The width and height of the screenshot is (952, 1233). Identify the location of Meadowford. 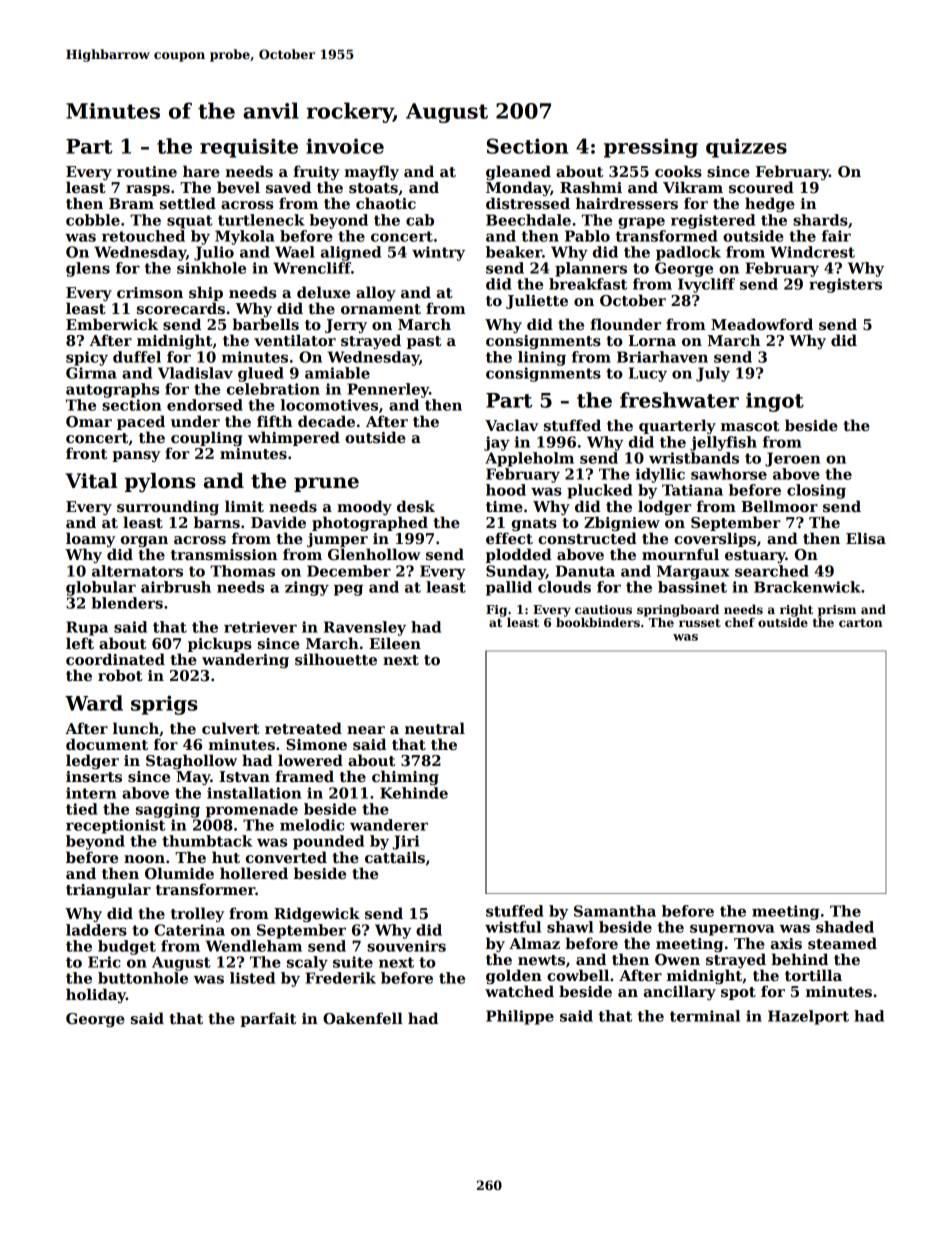
(762, 324).
